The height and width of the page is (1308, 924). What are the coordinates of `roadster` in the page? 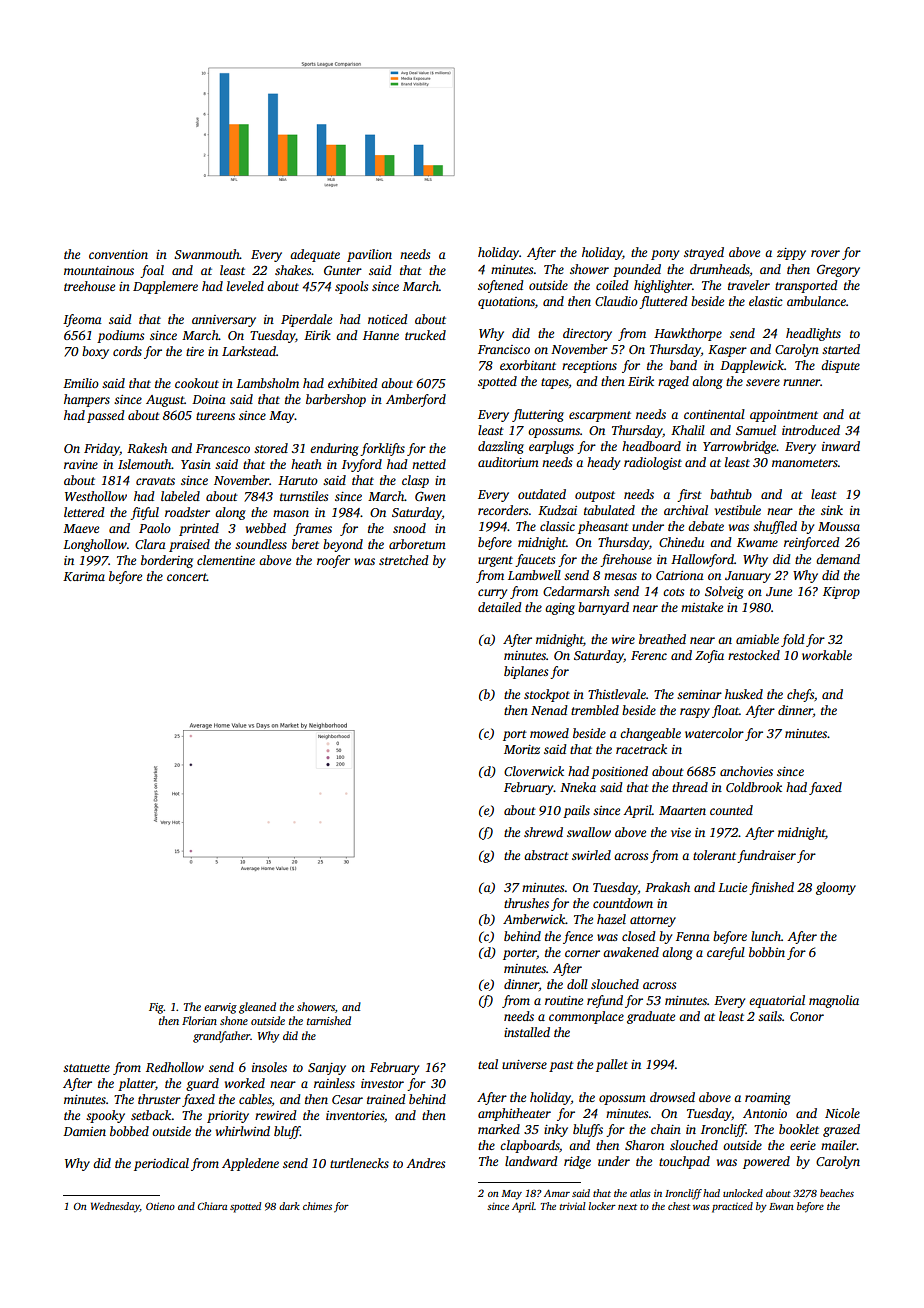 It's located at (187, 512).
